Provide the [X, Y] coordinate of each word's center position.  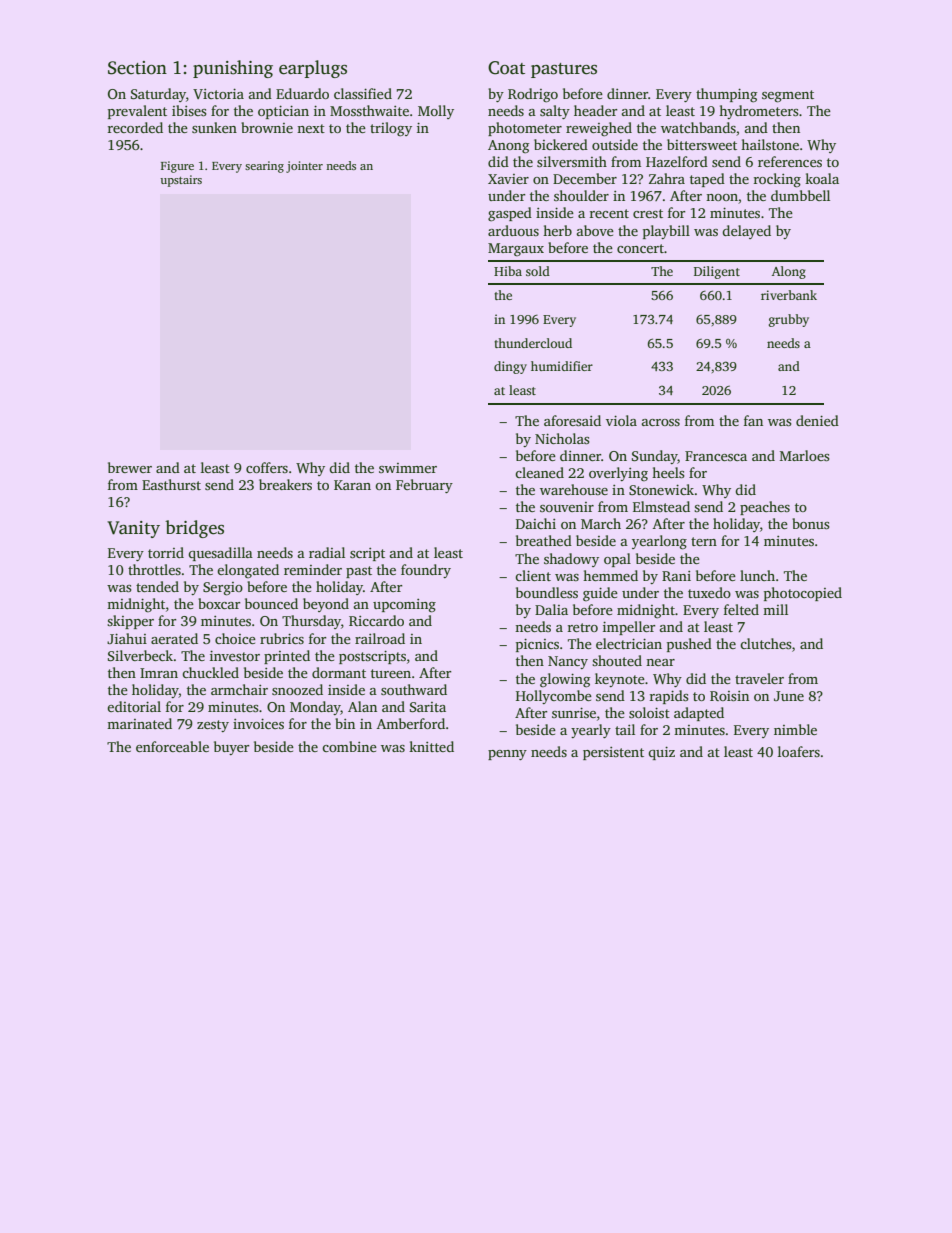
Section [137, 68]
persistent [613, 753]
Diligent [717, 272]
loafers [799, 751]
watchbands [698, 127]
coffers [267, 467]
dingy [510, 367]
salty [555, 112]
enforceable [172, 746]
